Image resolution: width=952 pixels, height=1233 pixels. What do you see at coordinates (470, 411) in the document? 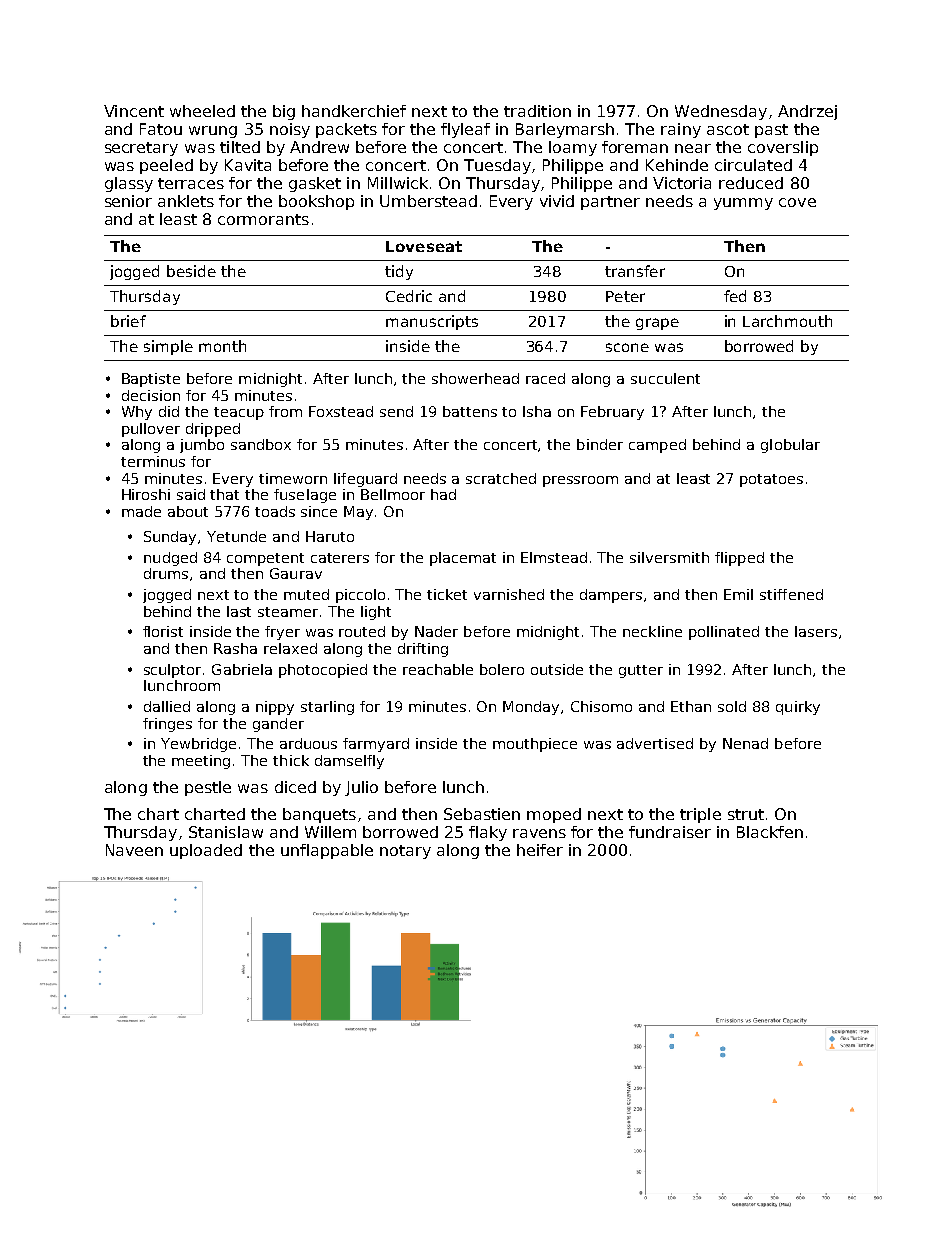
I see `battens` at bounding box center [470, 411].
